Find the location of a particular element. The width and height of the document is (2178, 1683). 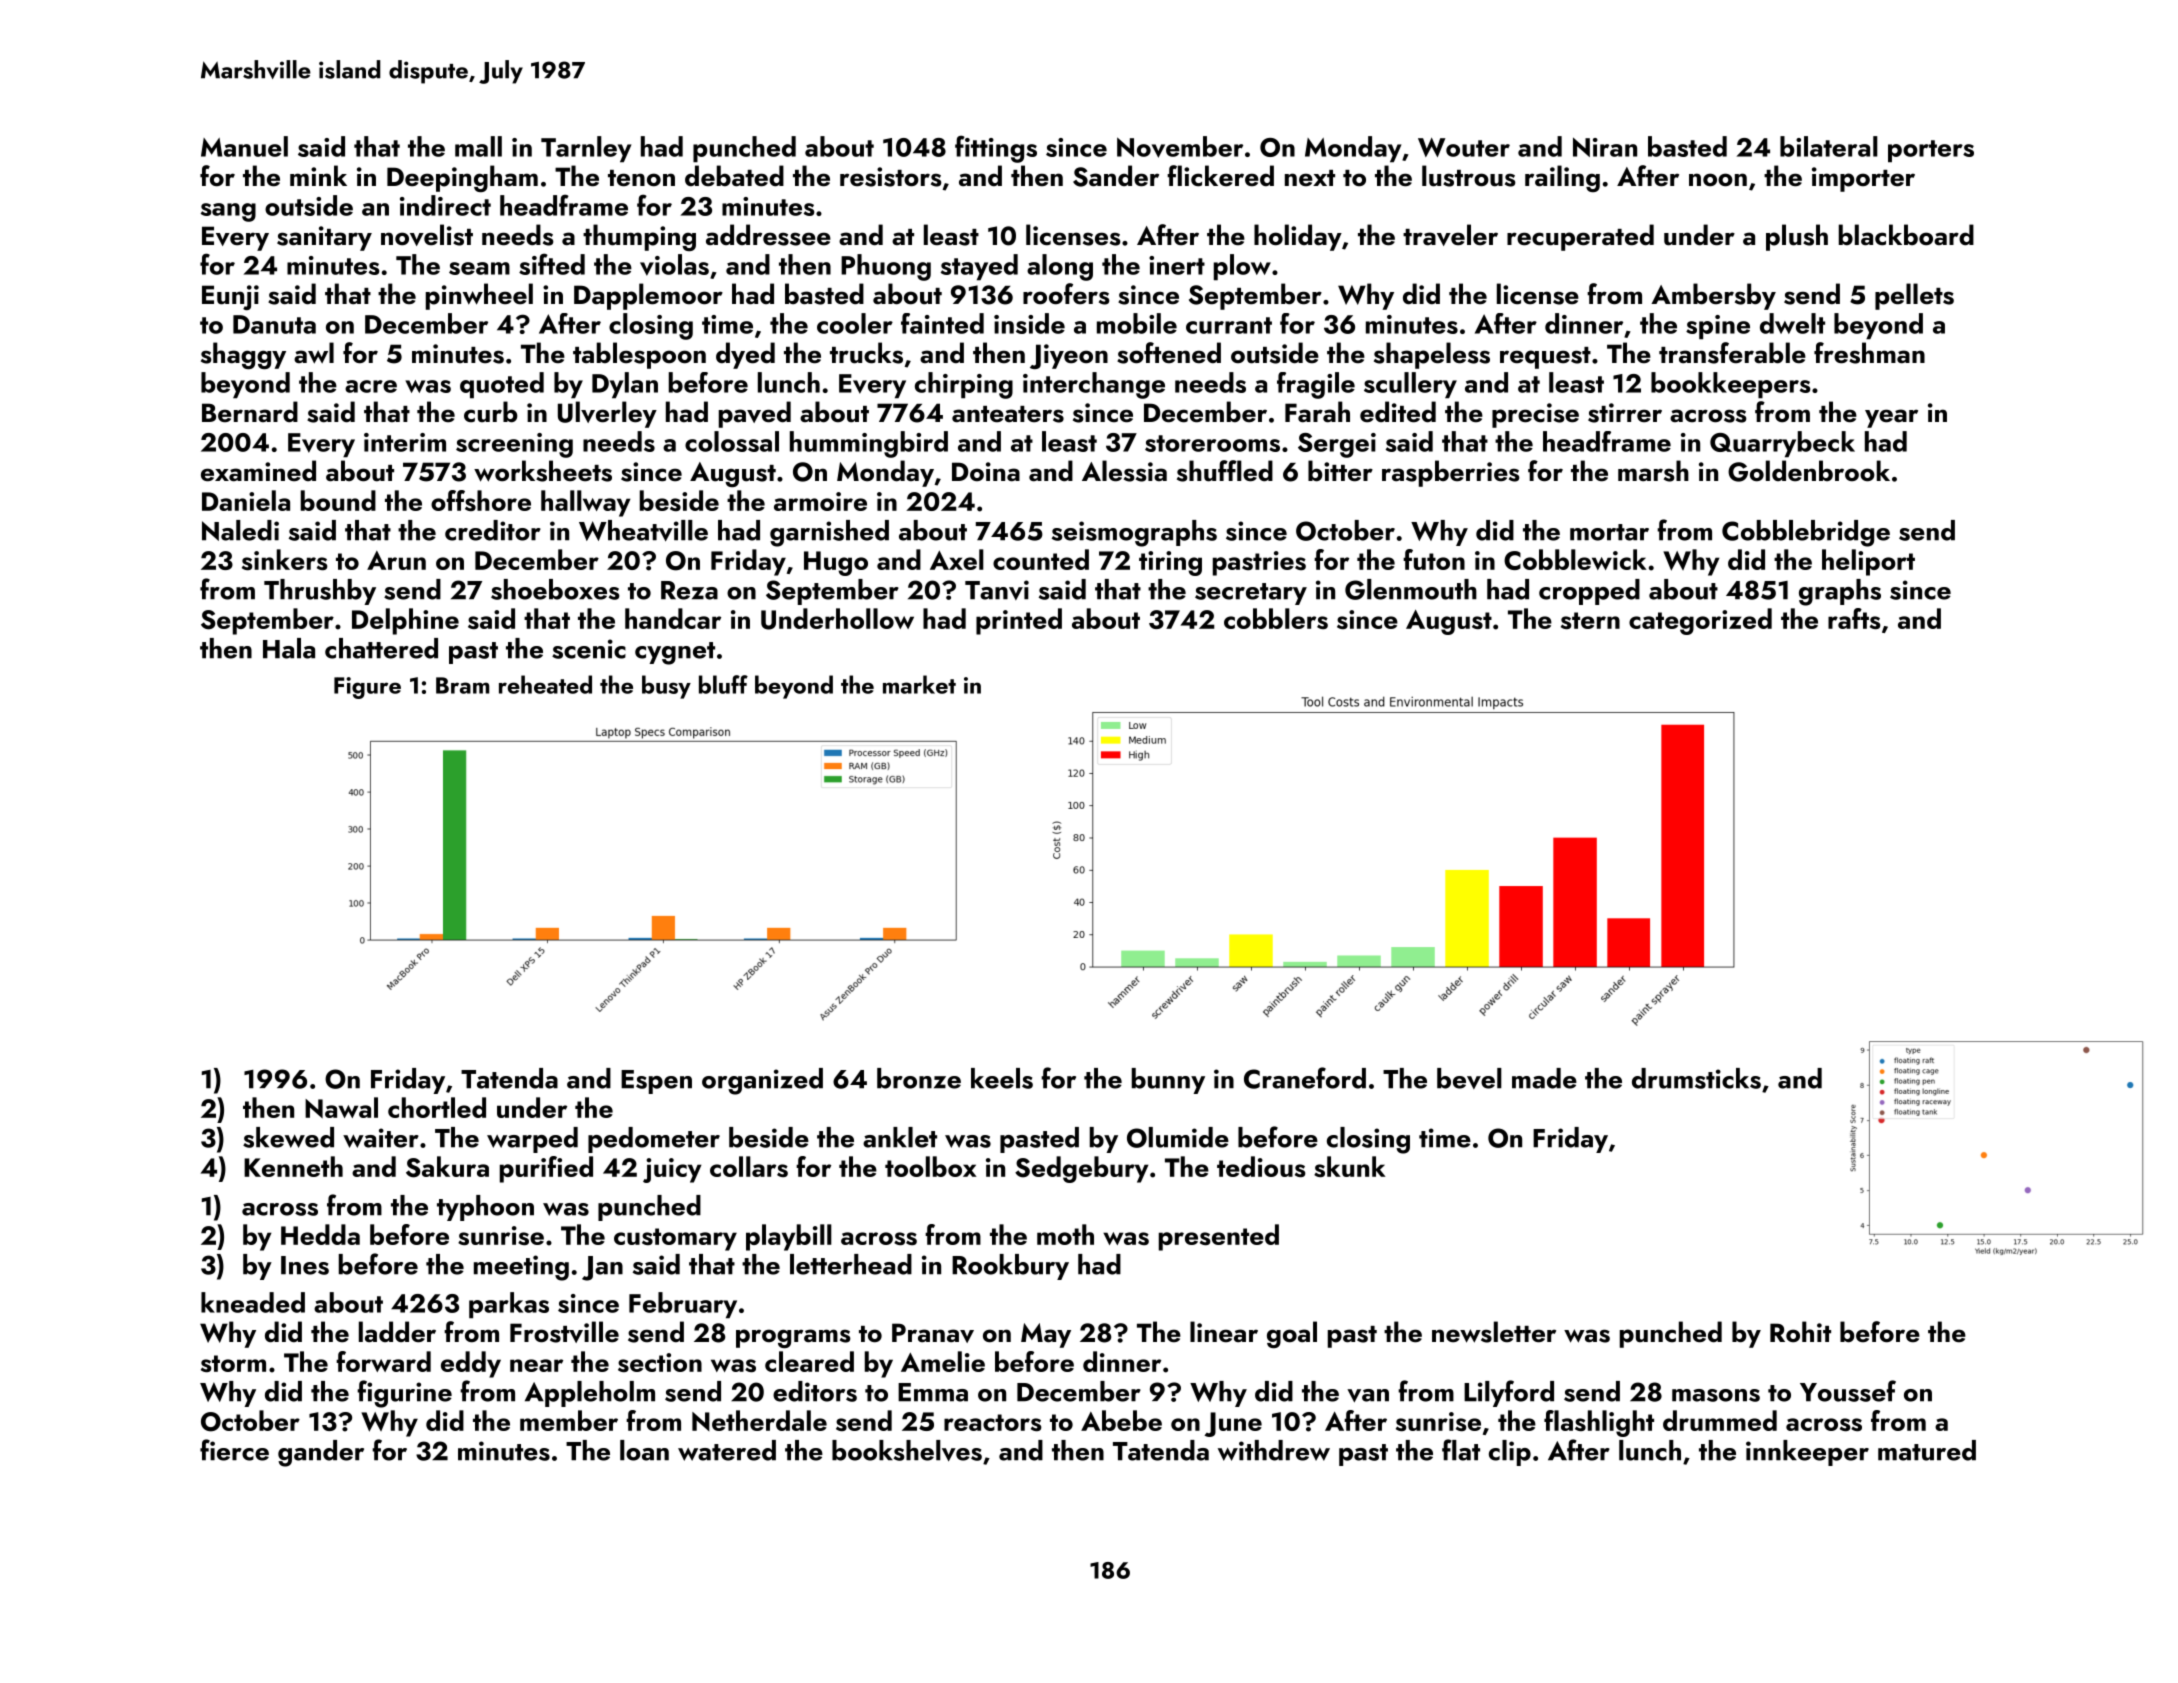

printed is located at coordinates (1019, 621).
